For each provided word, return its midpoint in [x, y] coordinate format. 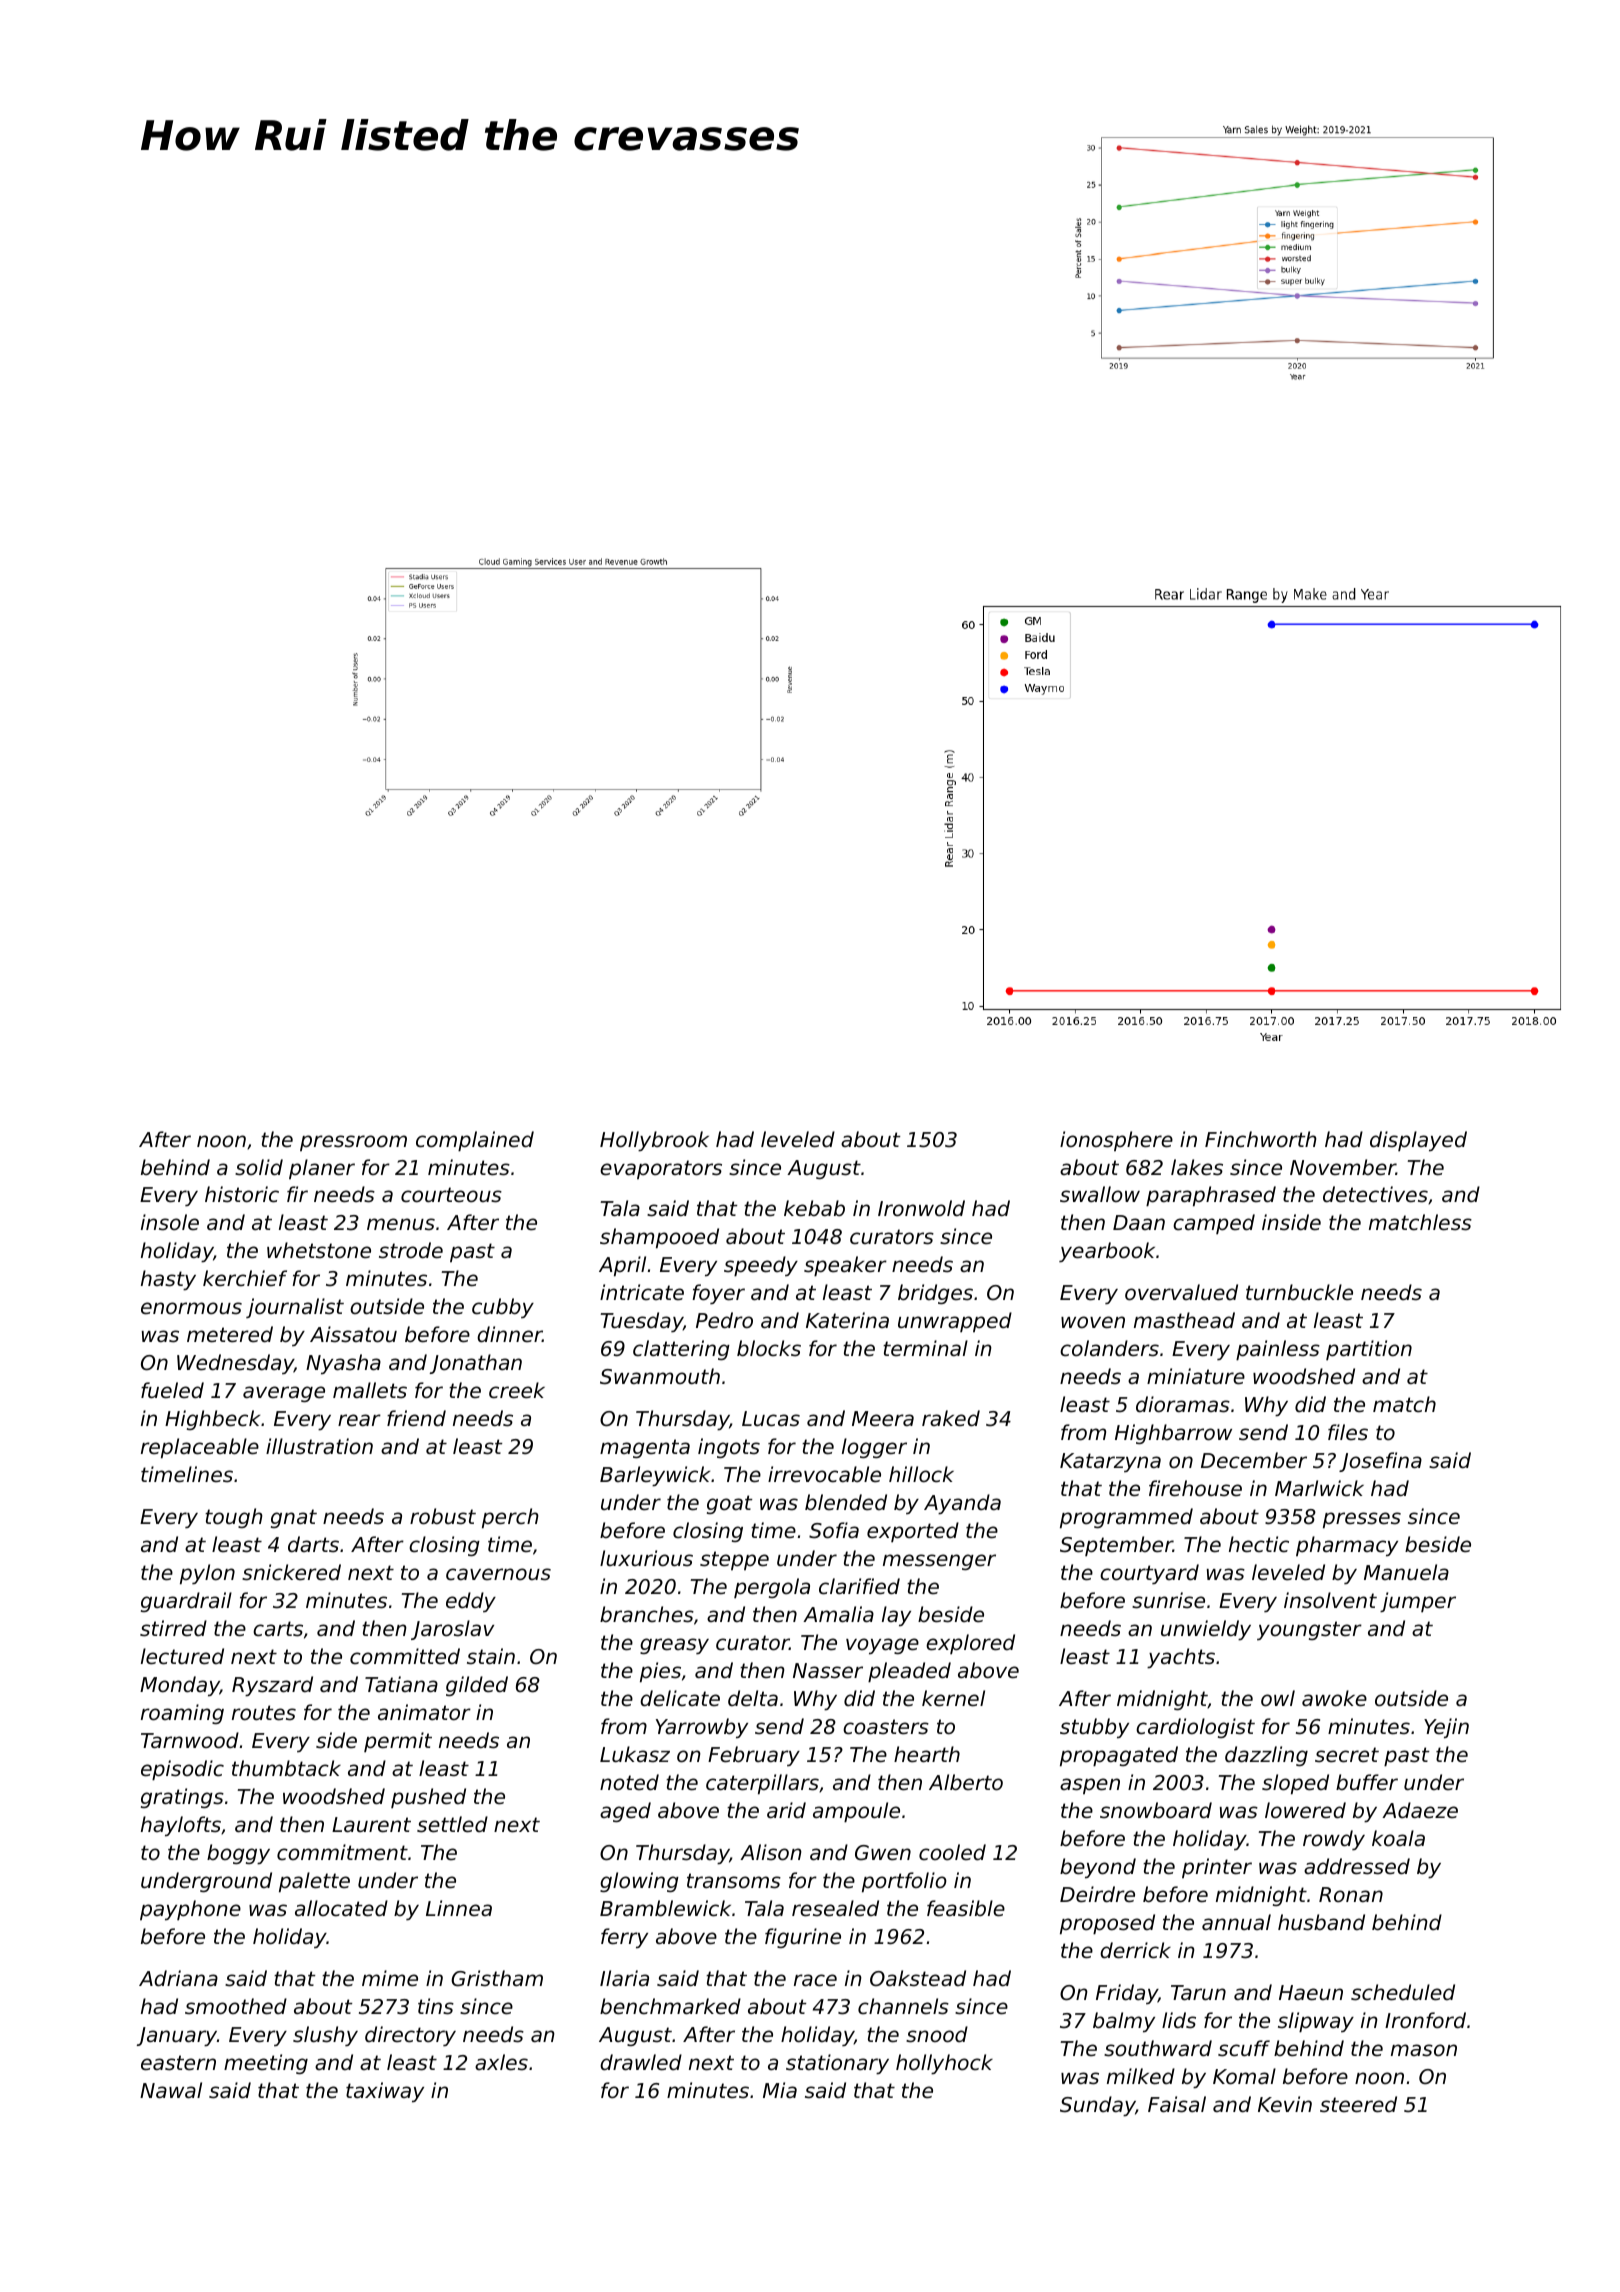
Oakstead [918, 1978]
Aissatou [353, 1334]
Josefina [1380, 1462]
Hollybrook [654, 1141]
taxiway [385, 2092]
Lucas [771, 1419]
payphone [190, 1910]
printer [1217, 1868]
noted [629, 1782]
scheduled [1403, 1992]
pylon [207, 1574]
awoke [1334, 1698]
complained [475, 1141]
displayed [1418, 1141]
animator [424, 1712]
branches [647, 1614]
